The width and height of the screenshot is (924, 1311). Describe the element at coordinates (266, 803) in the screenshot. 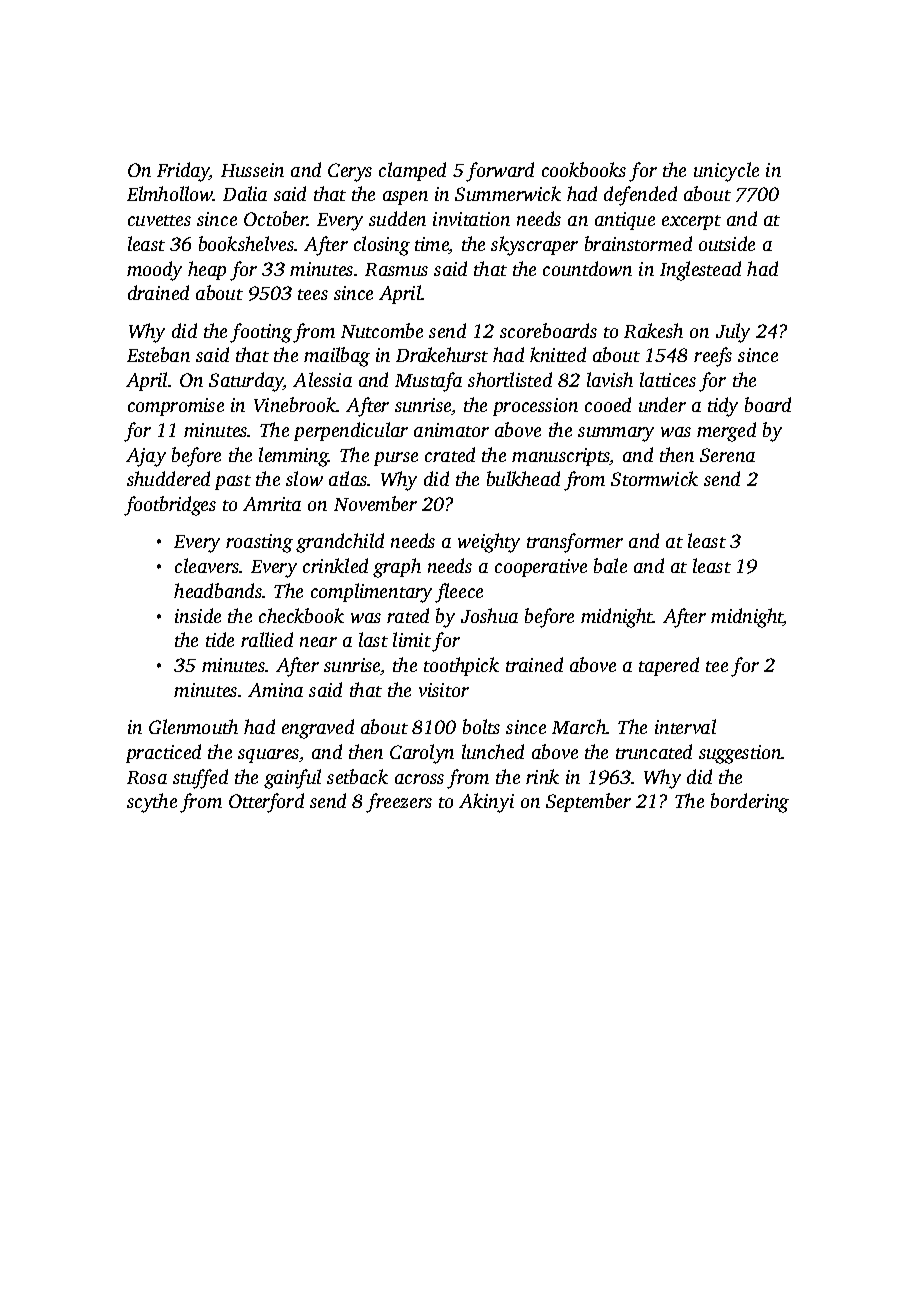

I see `Otterford` at that location.
